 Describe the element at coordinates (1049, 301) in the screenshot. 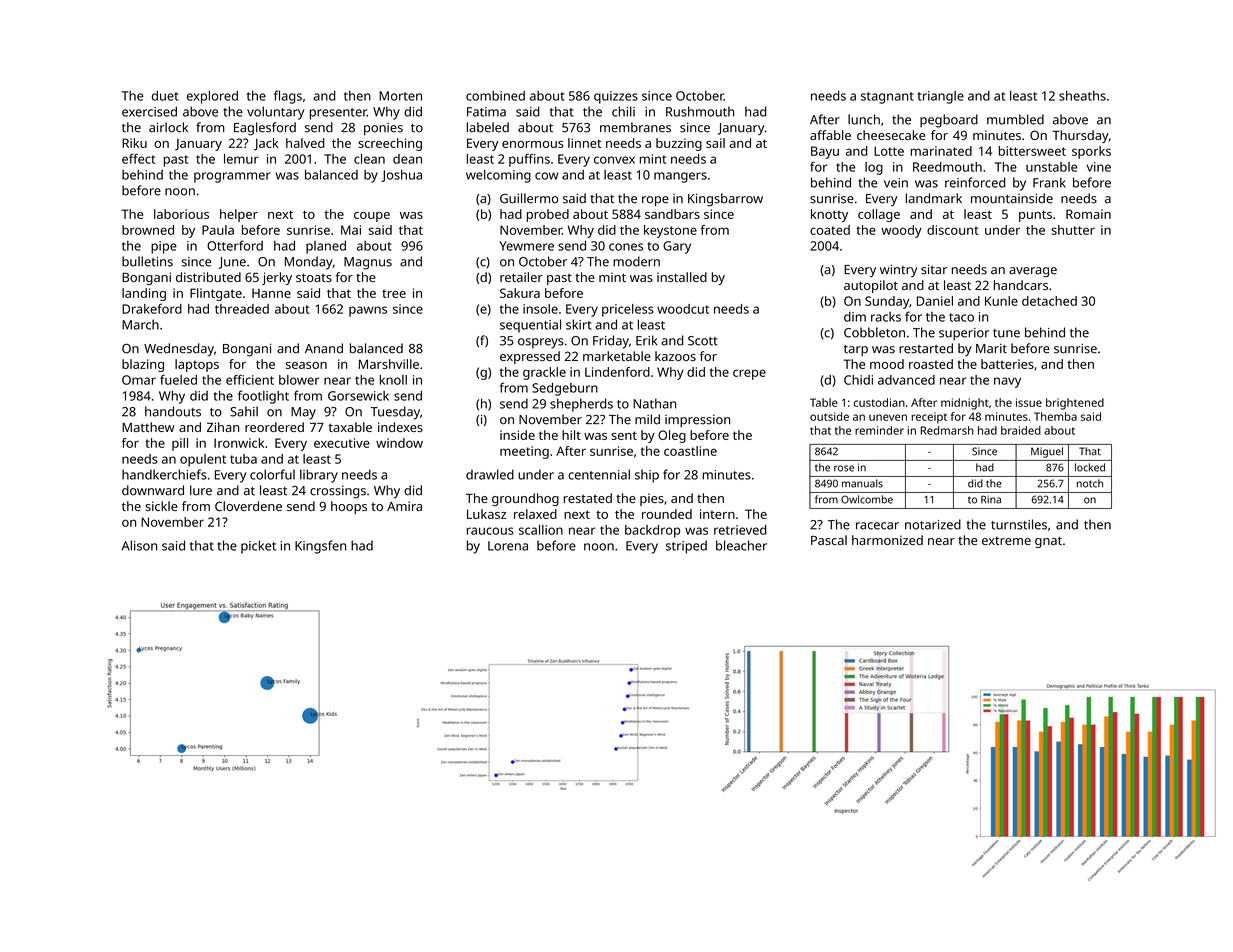

I see `detached` at that location.
